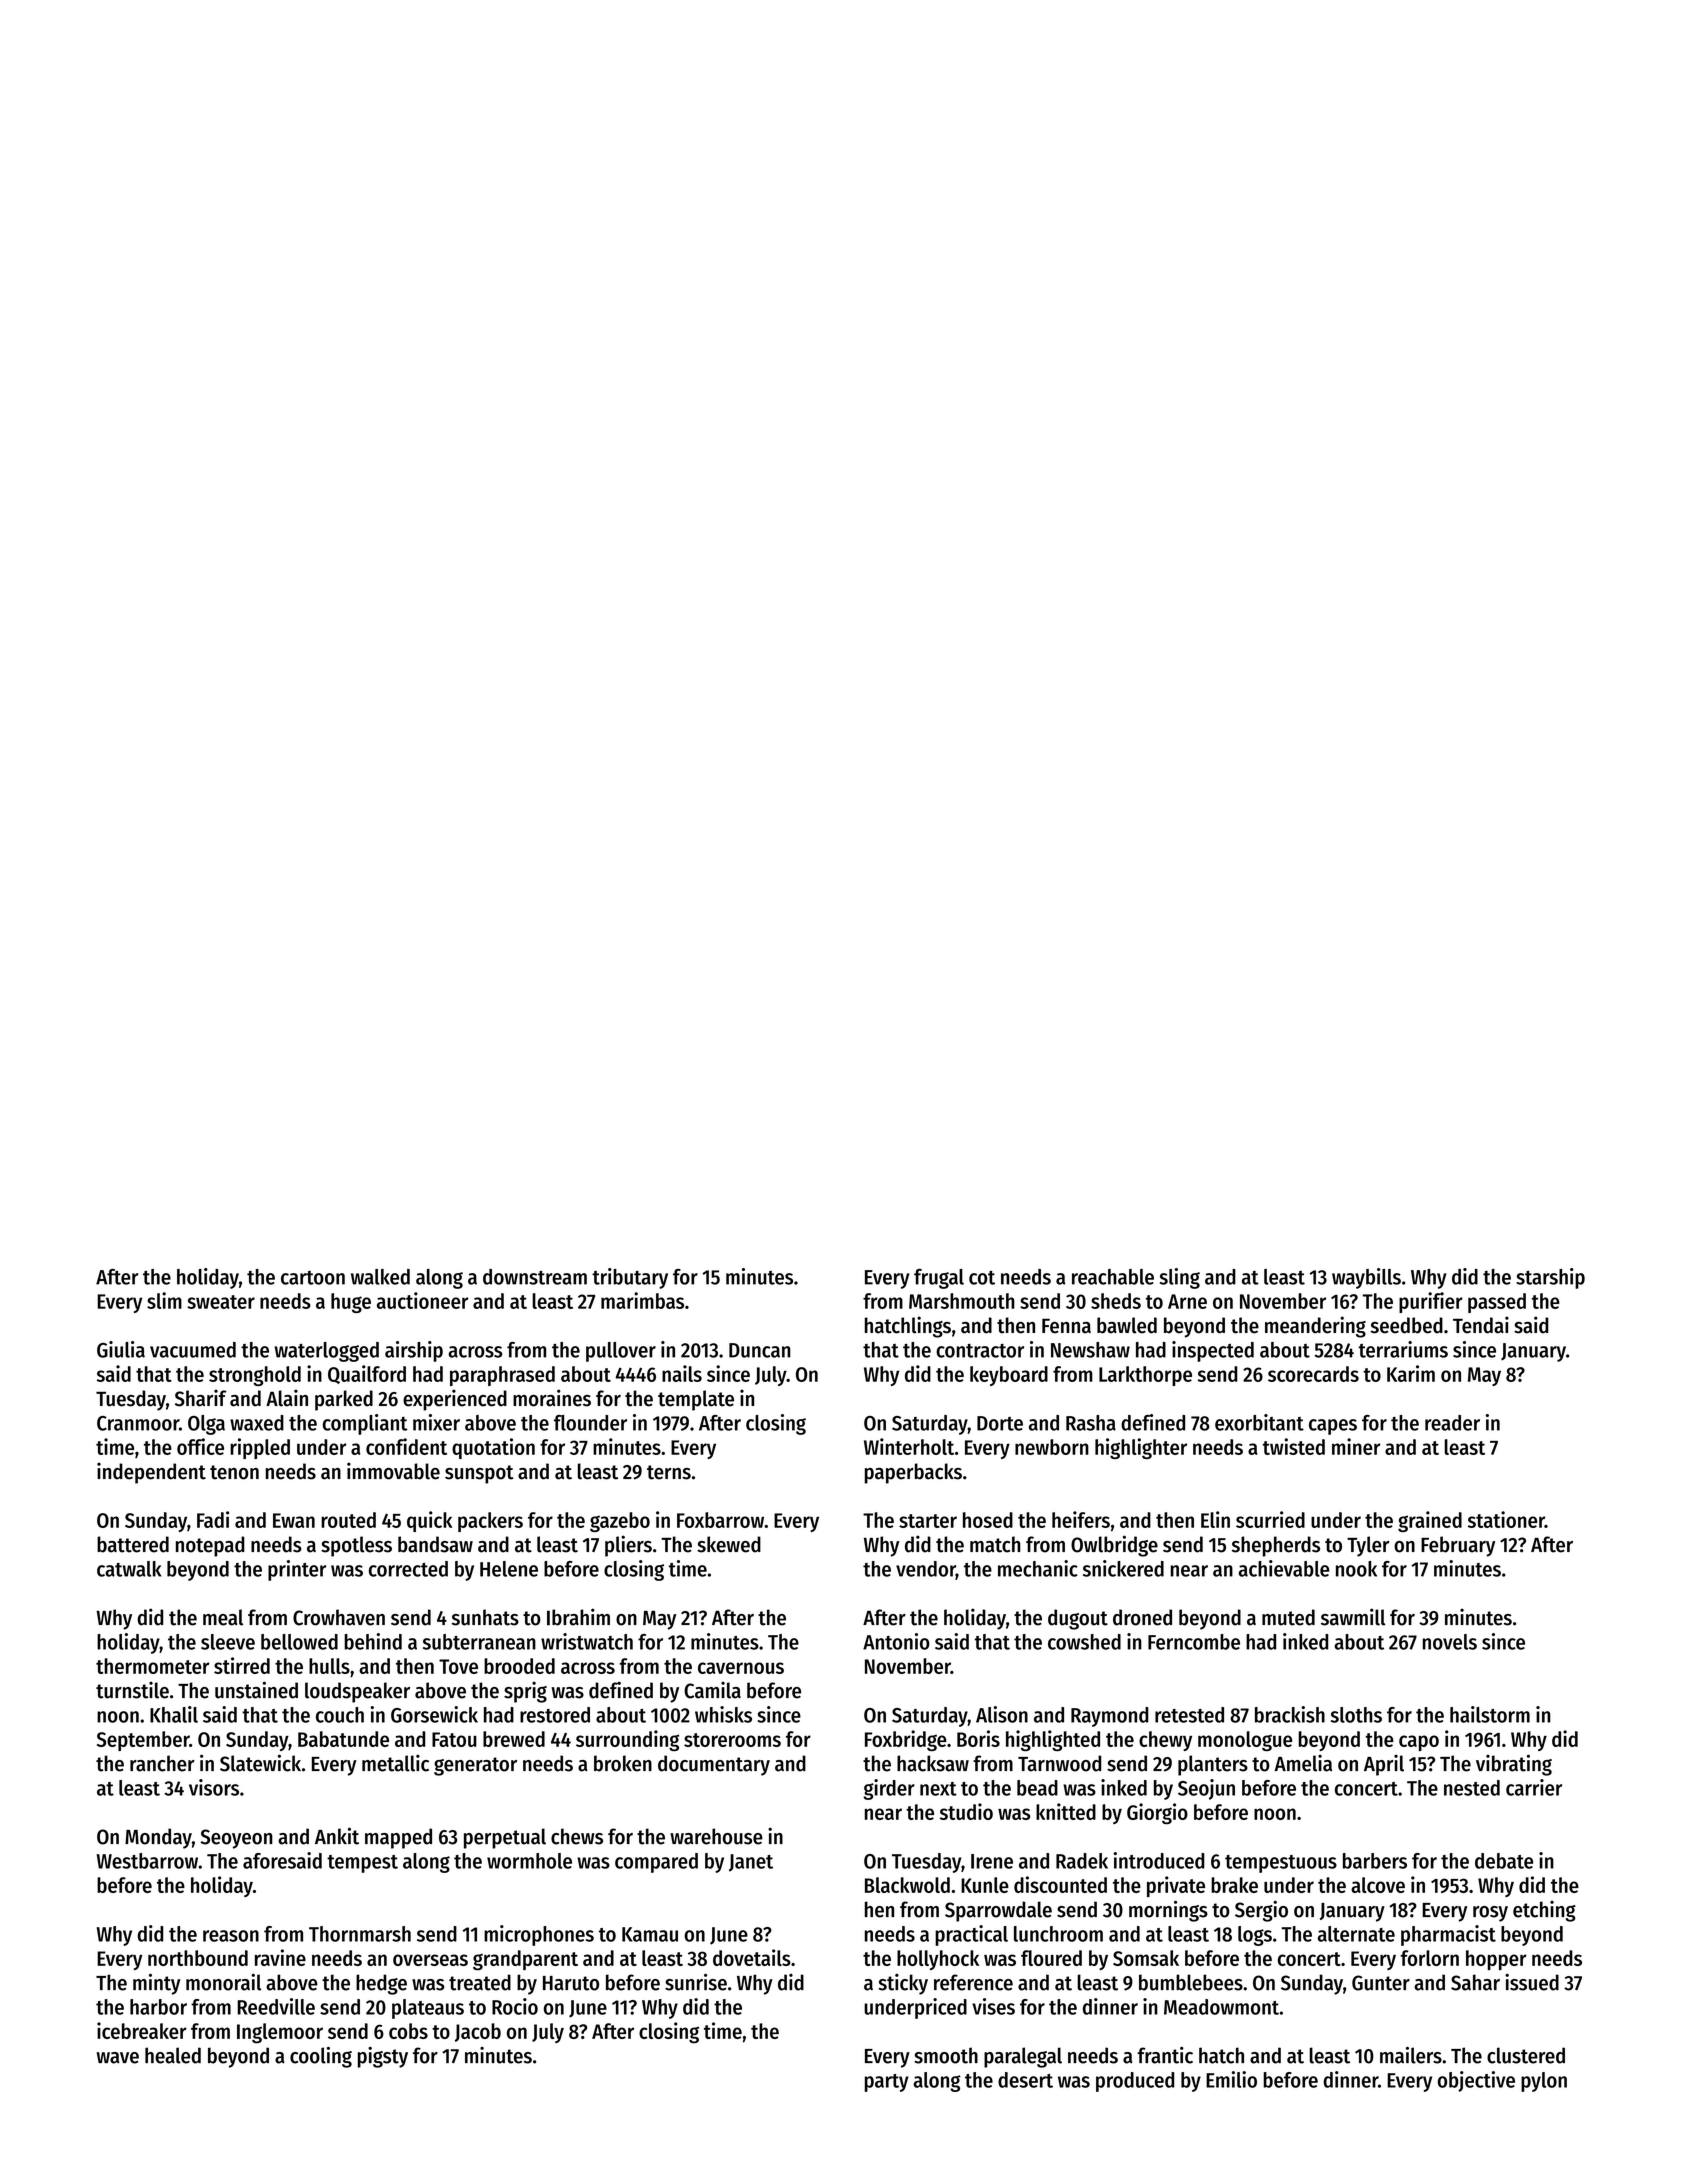  I want to click on Khalil, so click(174, 1714).
